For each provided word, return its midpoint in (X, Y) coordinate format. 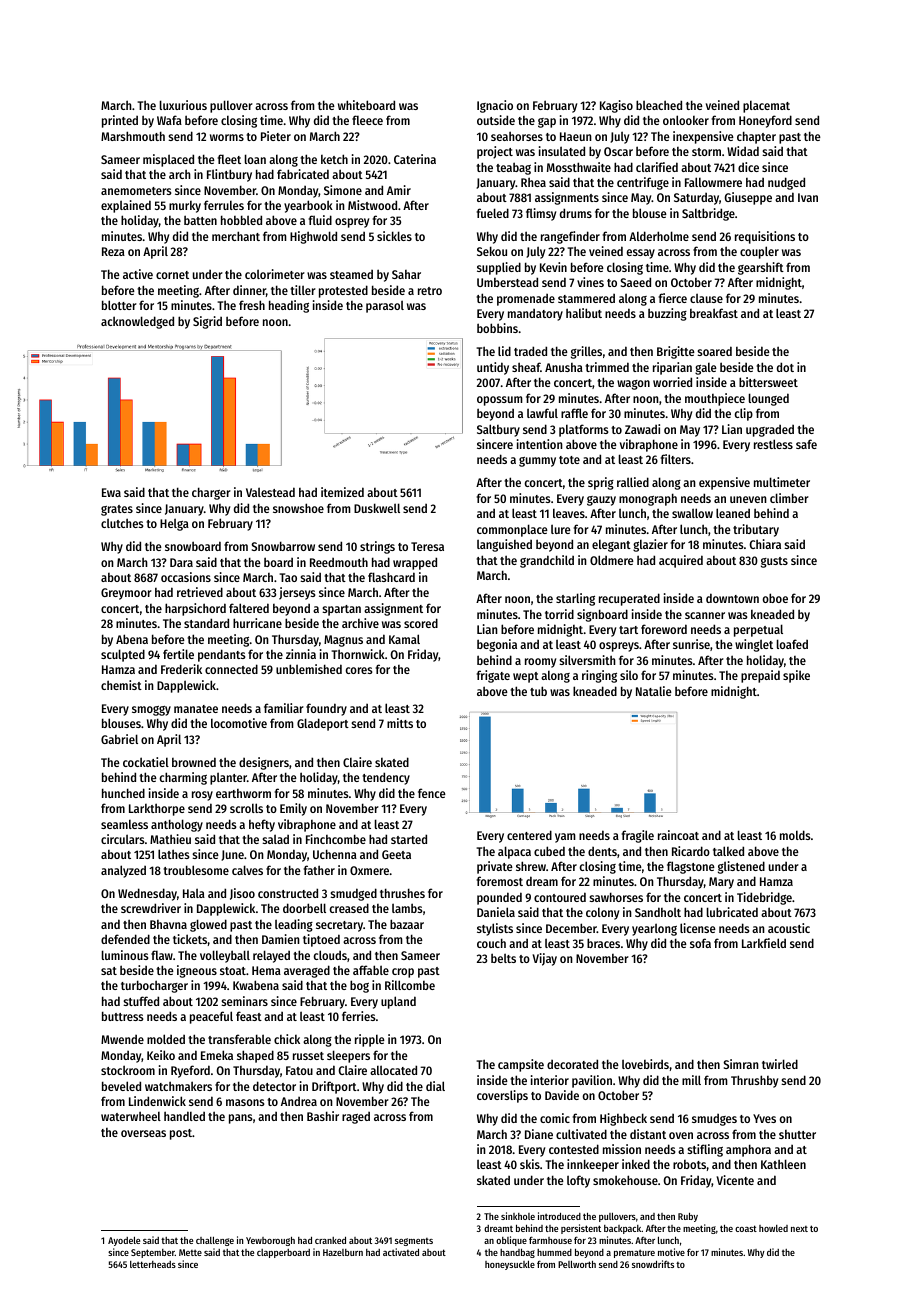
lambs (407, 908)
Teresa (427, 546)
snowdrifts (653, 1264)
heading (289, 306)
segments (414, 1242)
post (181, 1134)
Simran (741, 1064)
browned (194, 762)
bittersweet (768, 382)
